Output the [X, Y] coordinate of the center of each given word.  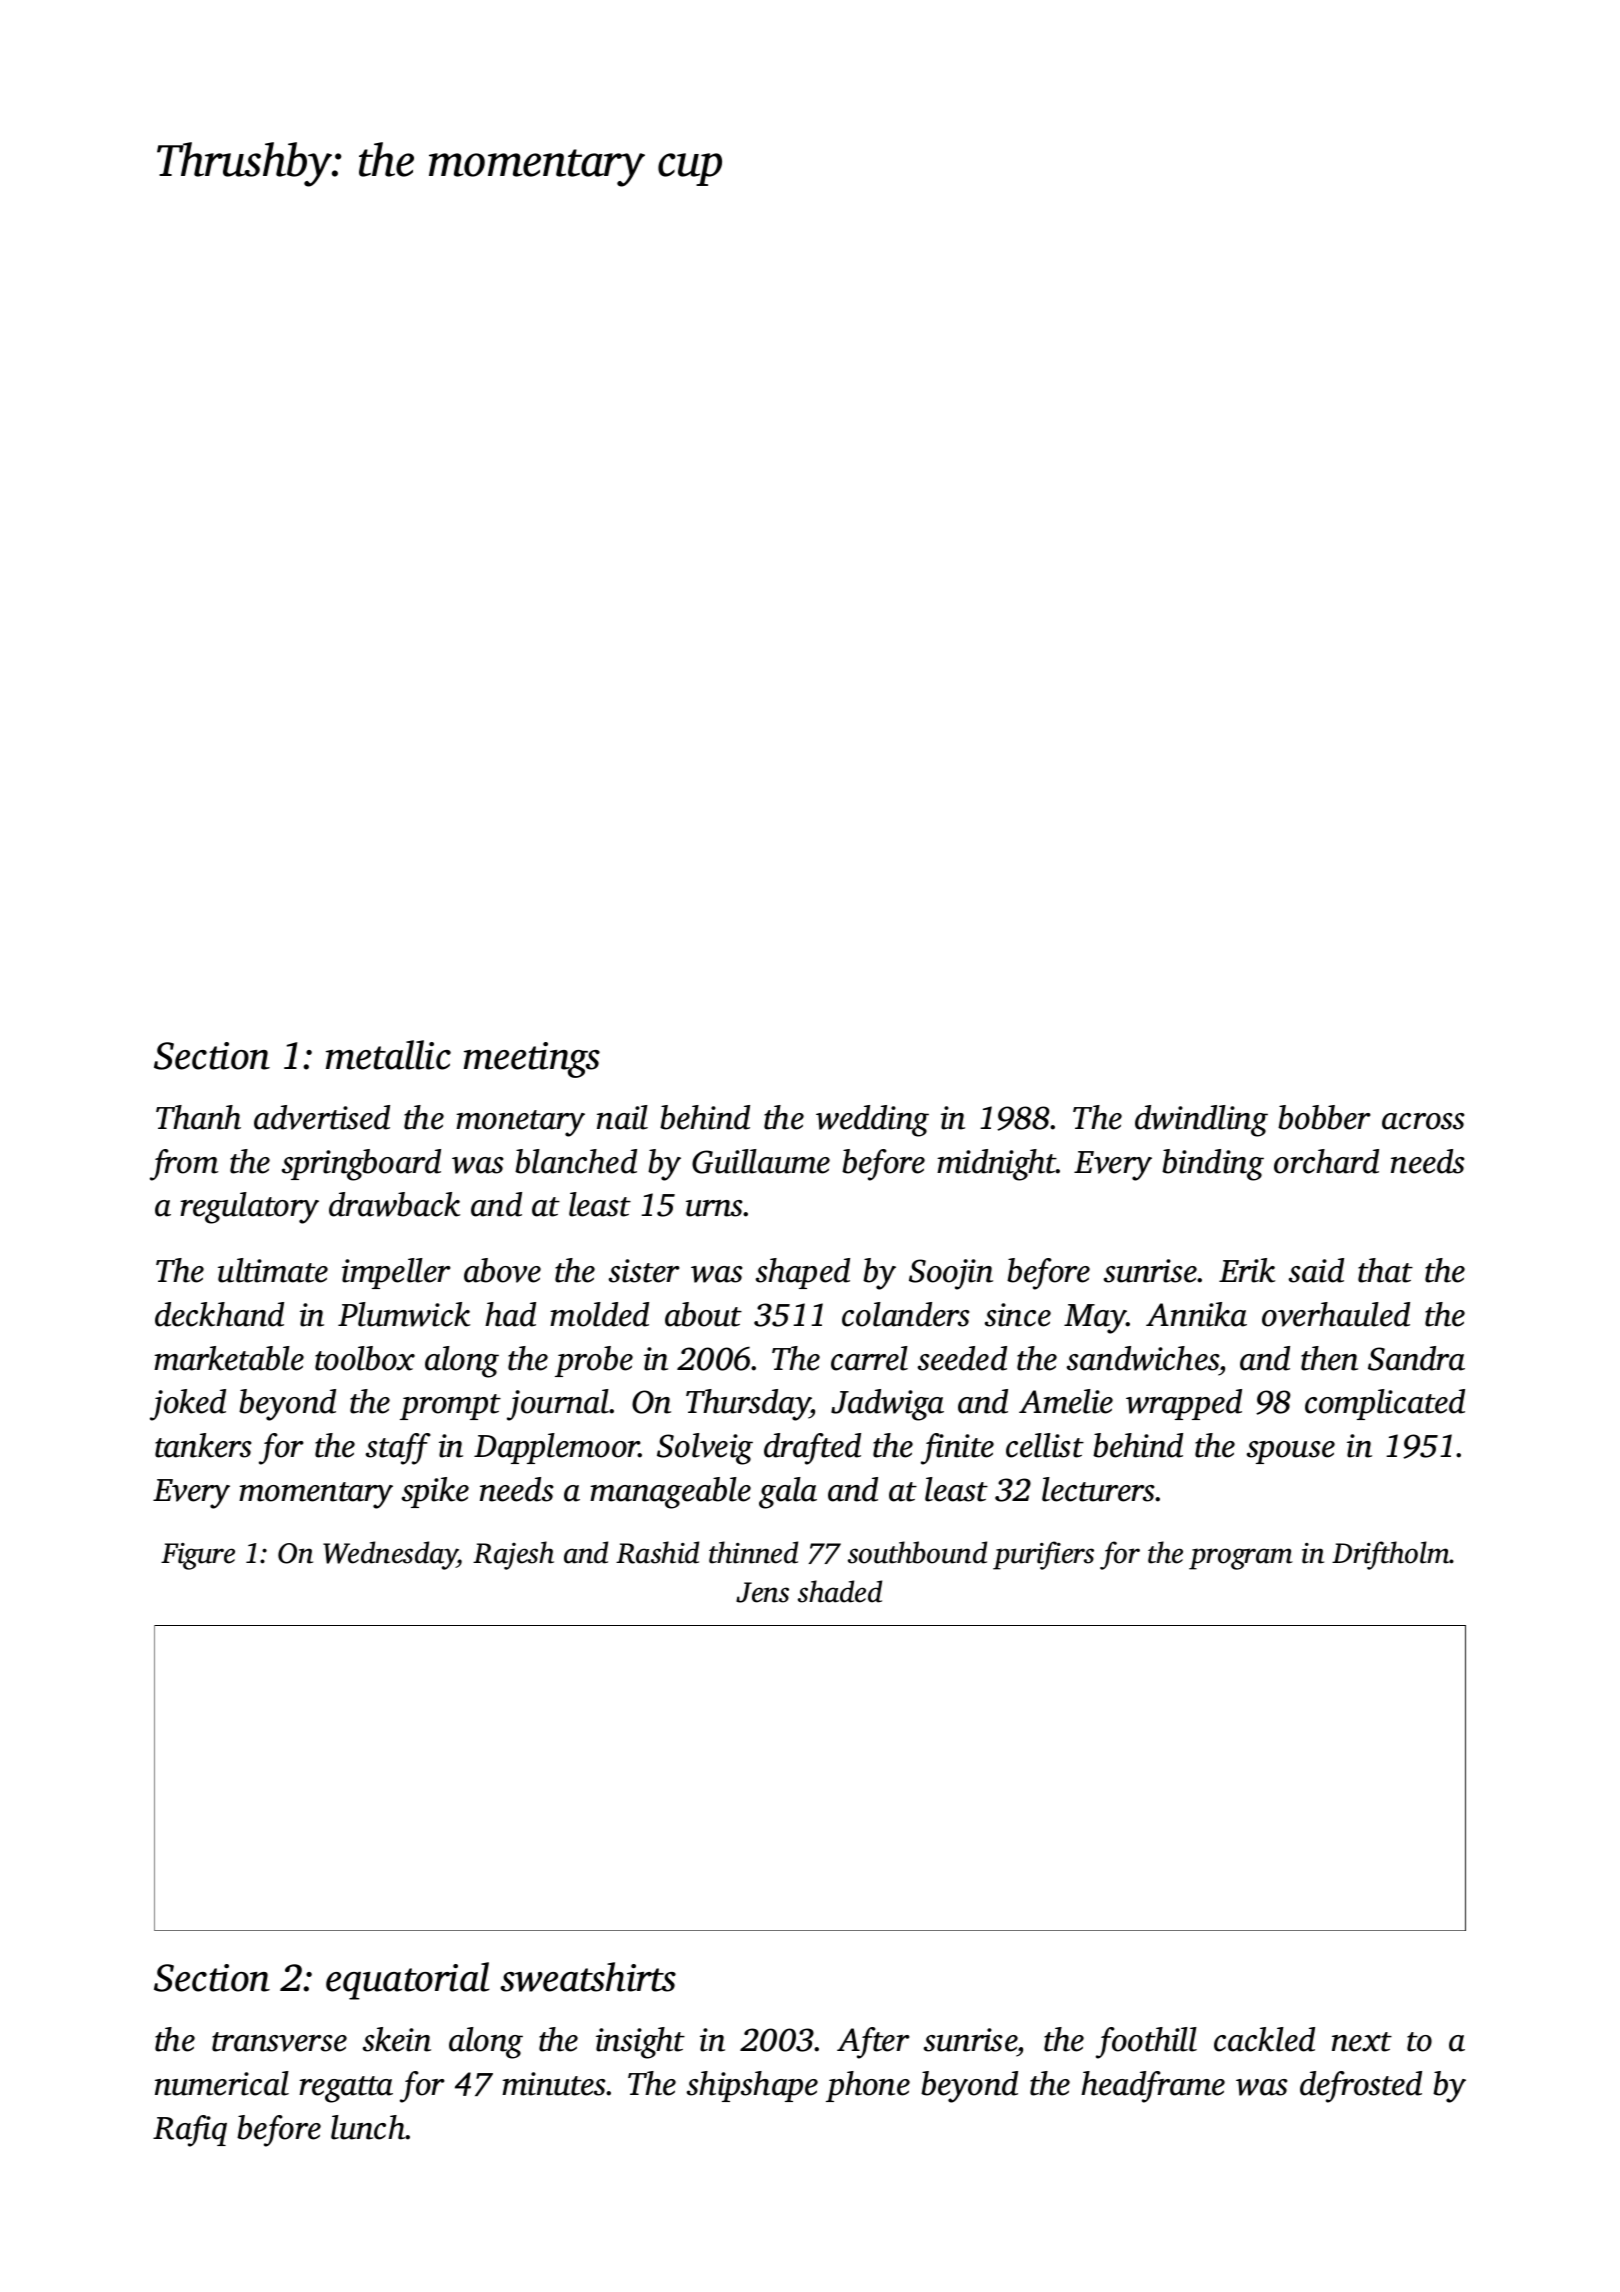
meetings [532, 1060]
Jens [762, 1592]
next [1362, 2042]
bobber [1324, 1117]
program [1241, 1559]
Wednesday [390, 1555]
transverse [279, 2042]
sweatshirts [588, 1977]
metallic [388, 1055]
